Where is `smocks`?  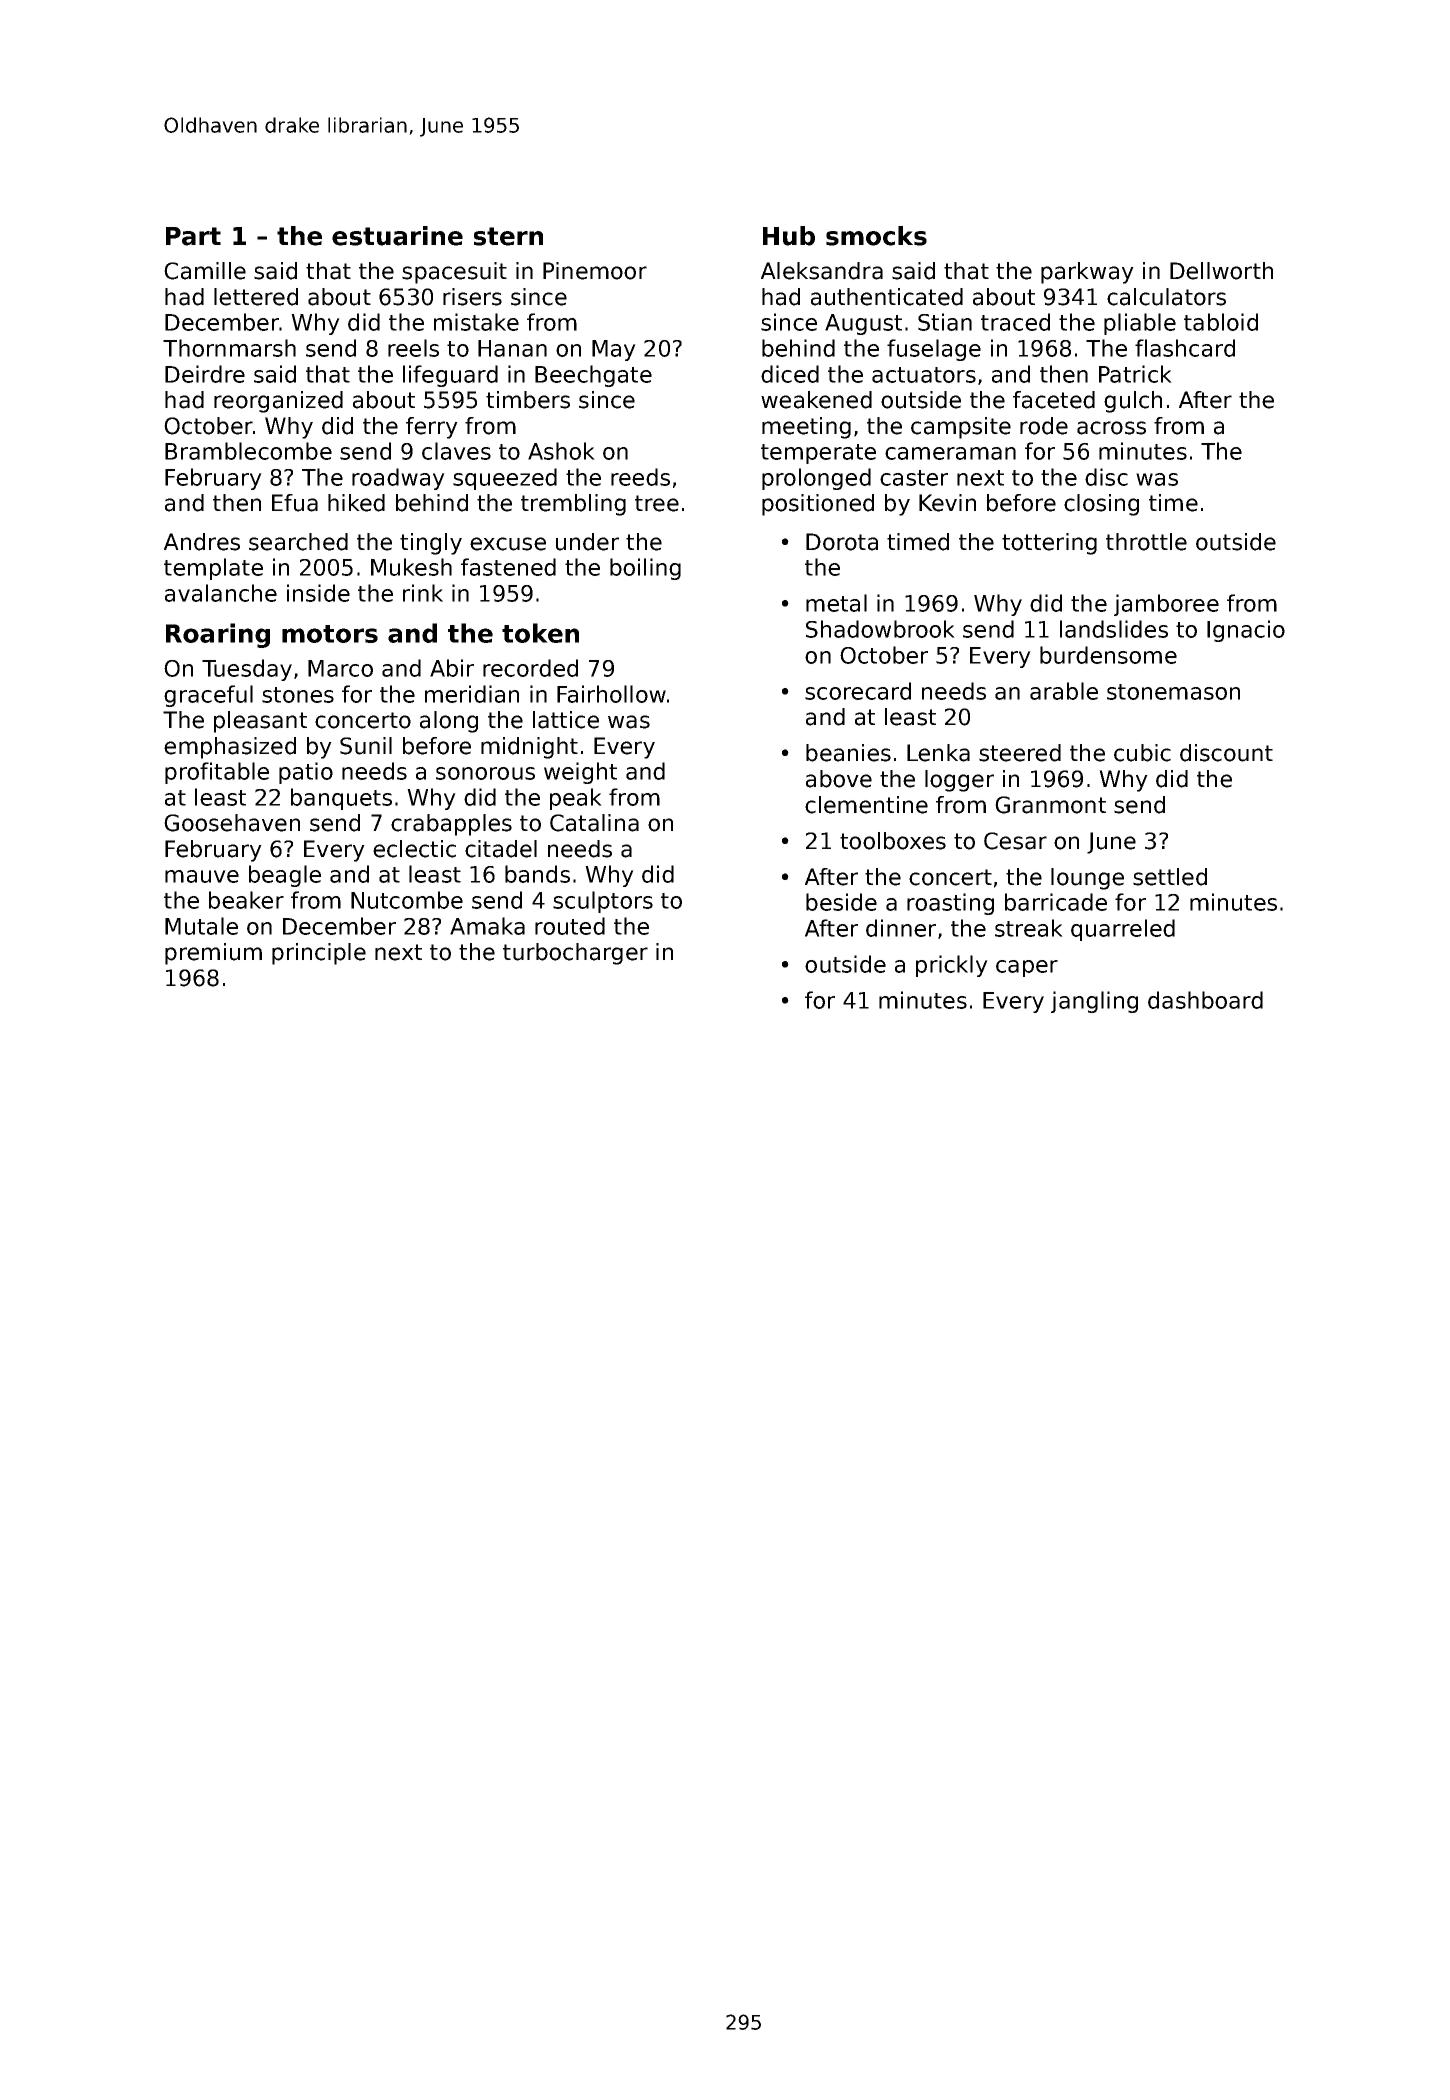
smocks is located at coordinates (876, 236).
